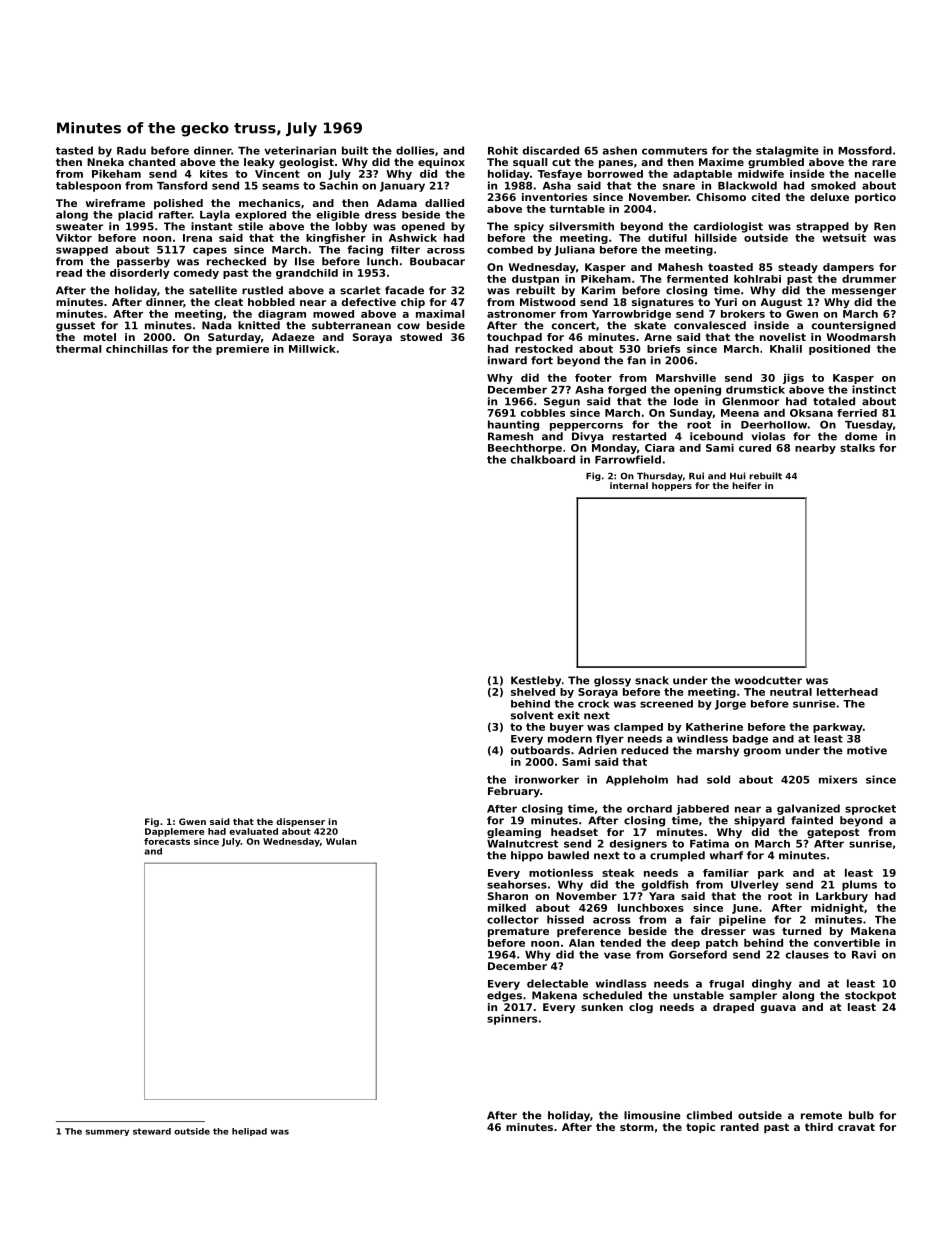  Describe the element at coordinates (577, 209) in the image. I see `turntable` at that location.
